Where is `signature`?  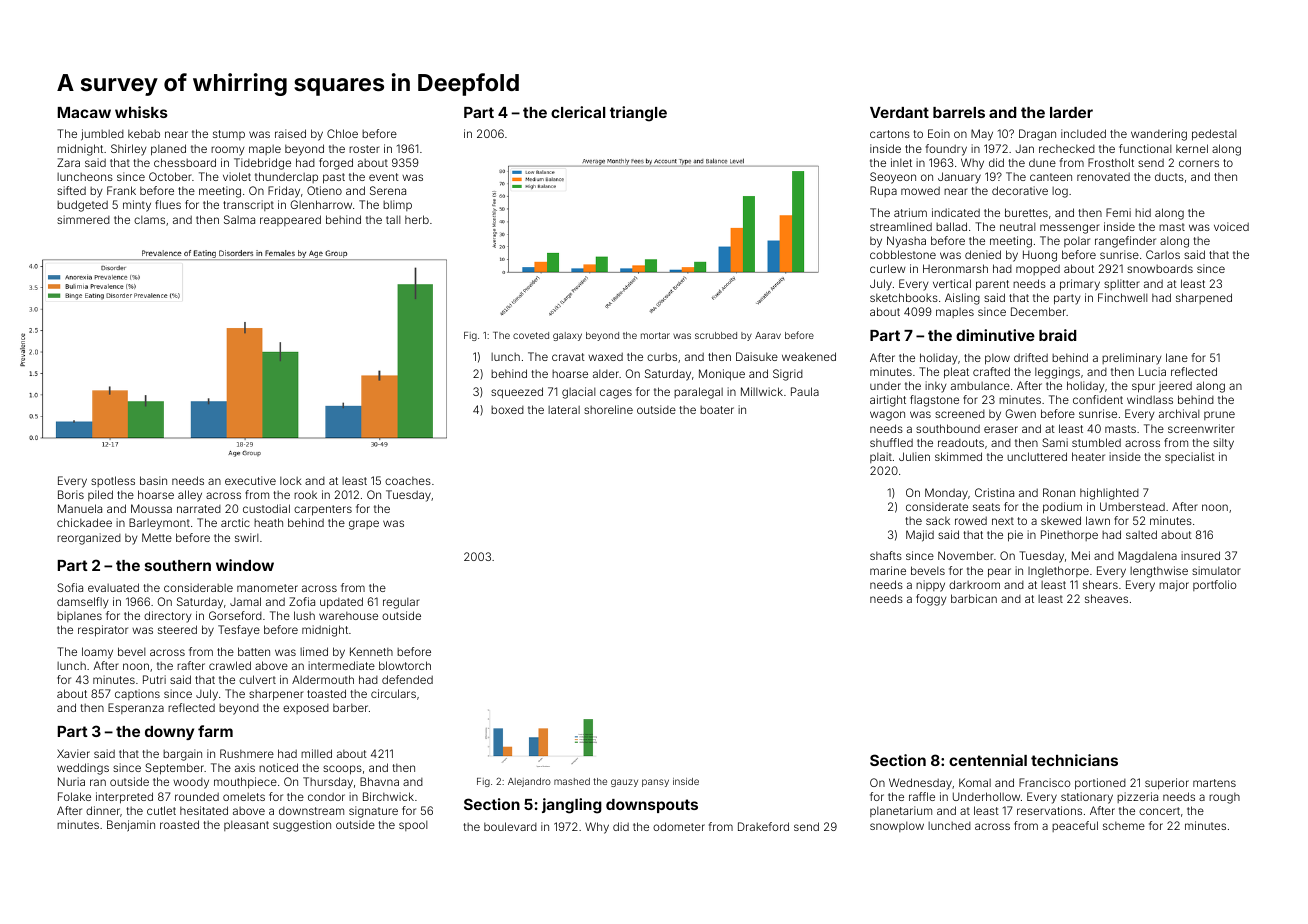 signature is located at coordinates (373, 812).
